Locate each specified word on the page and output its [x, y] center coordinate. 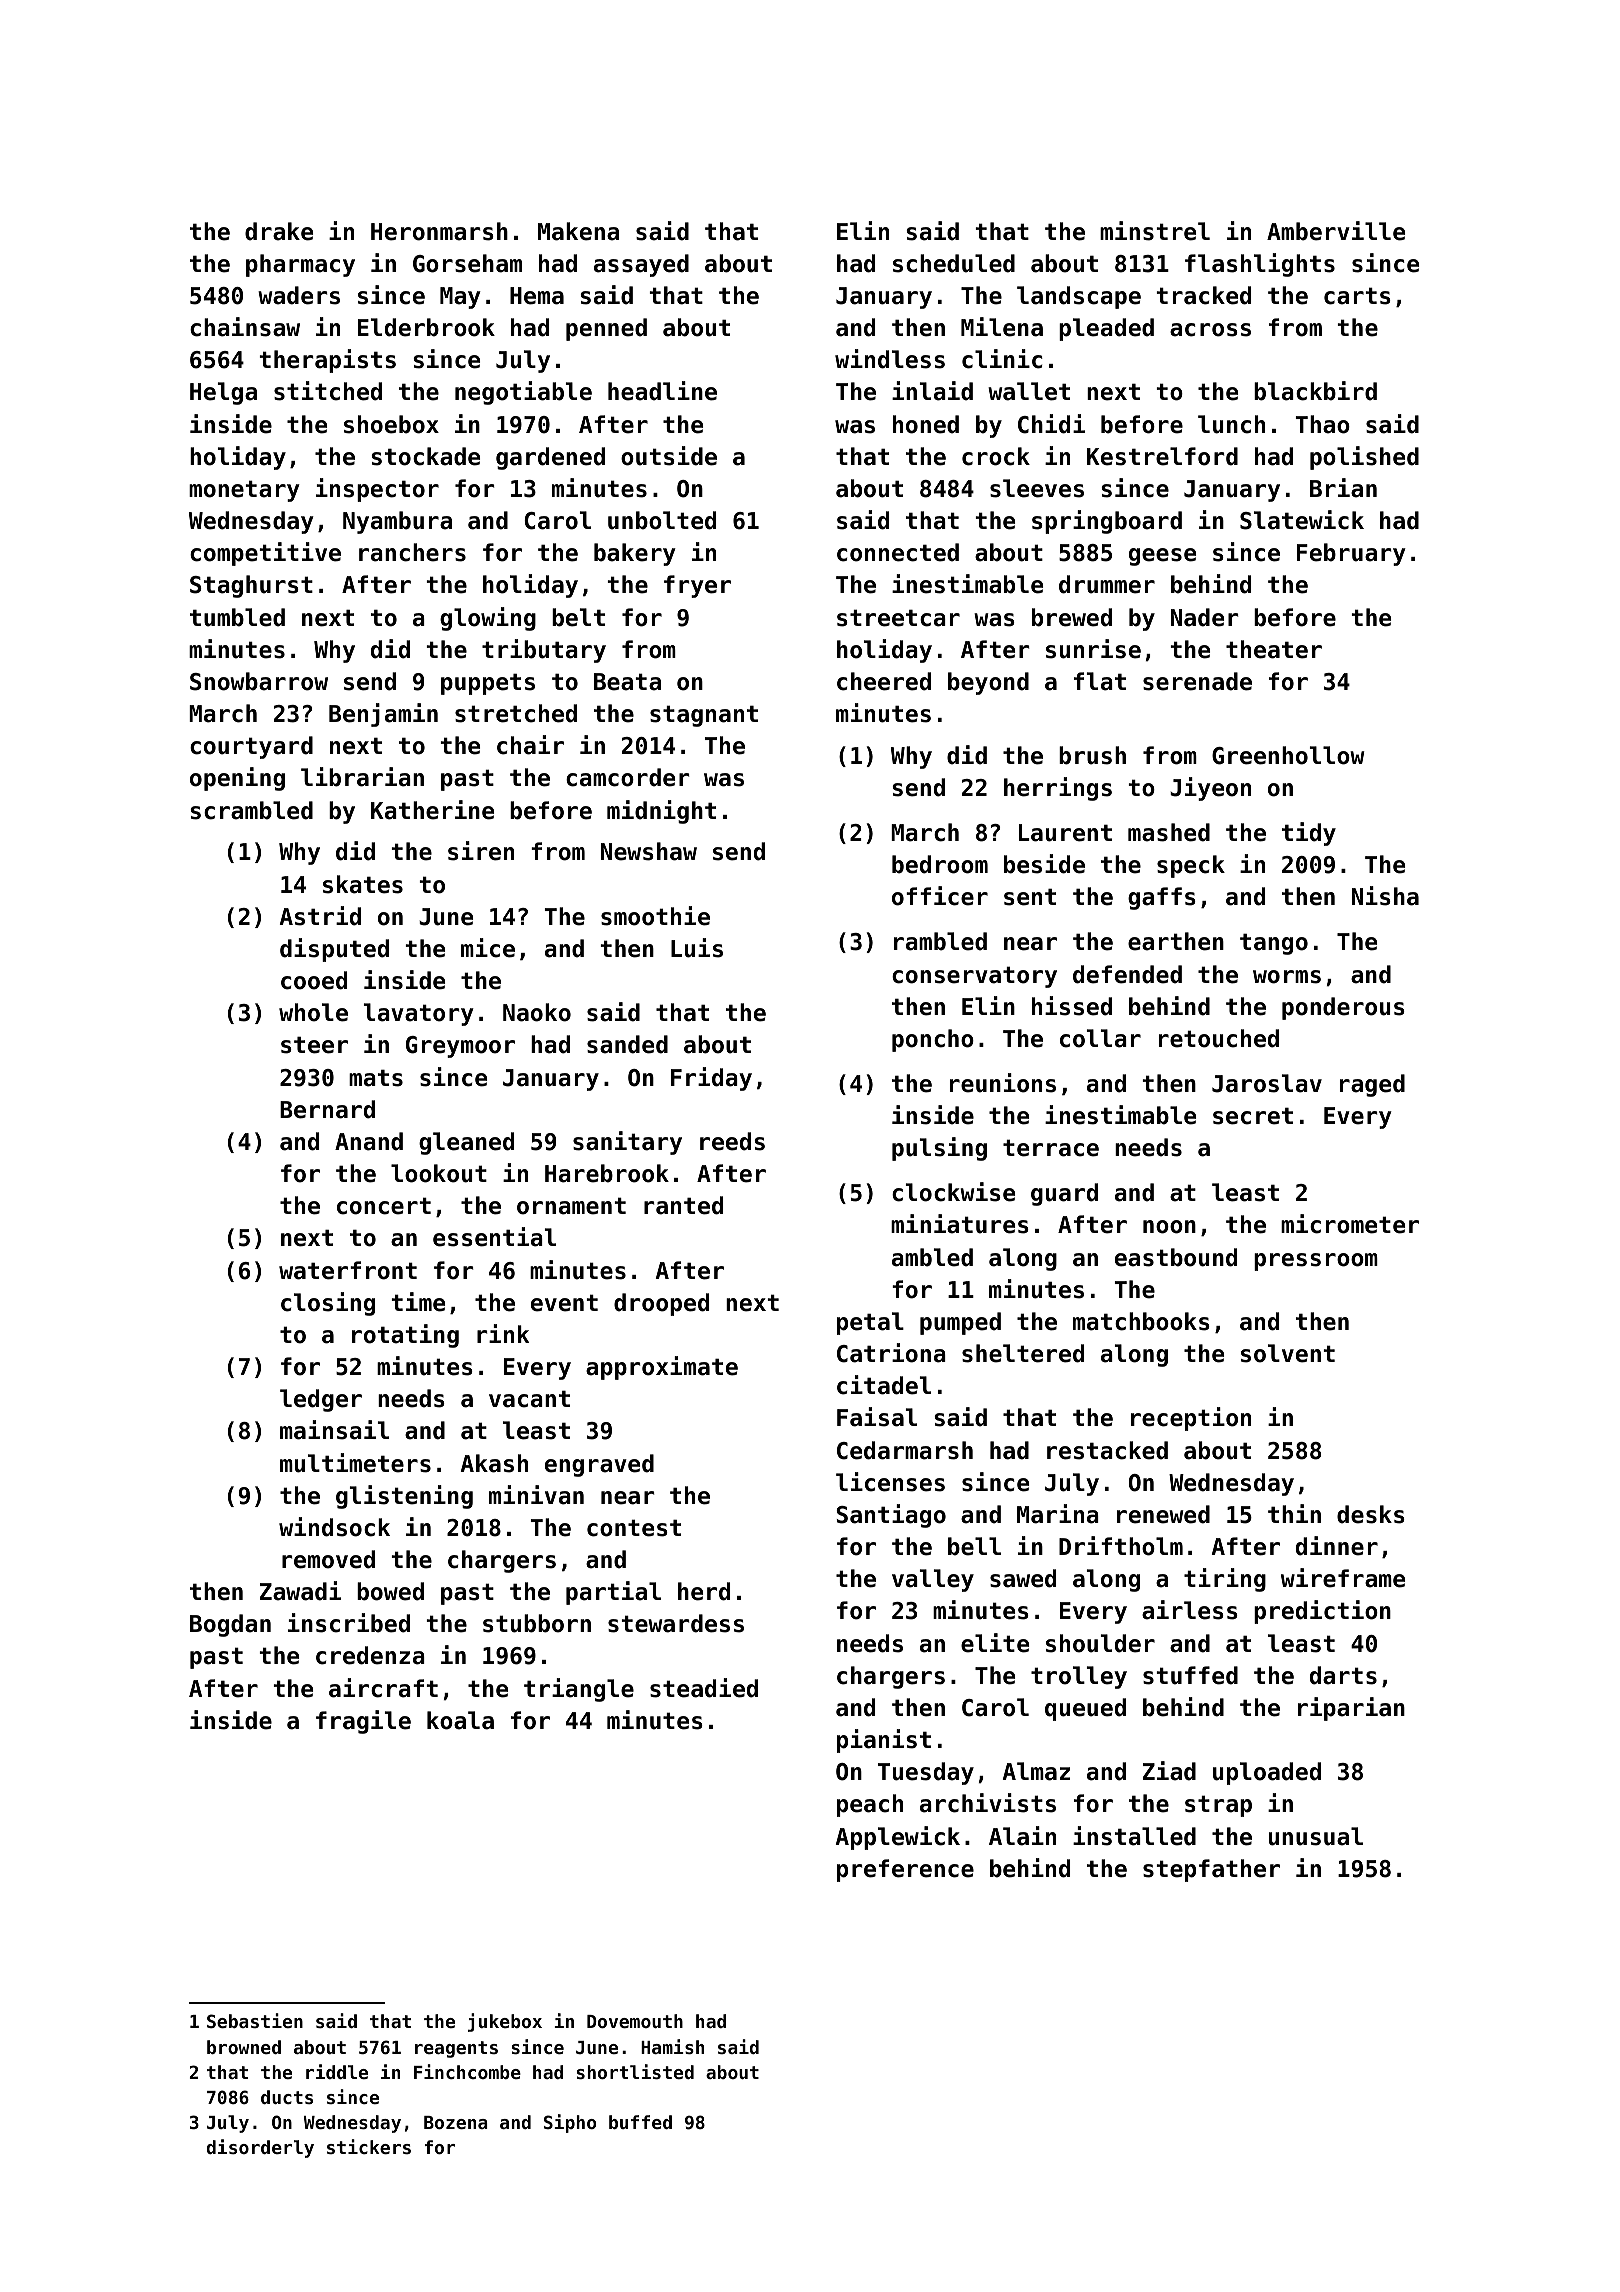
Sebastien [255, 2020]
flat [1100, 681]
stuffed [1190, 1675]
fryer [697, 586]
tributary [544, 651]
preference [905, 1870]
